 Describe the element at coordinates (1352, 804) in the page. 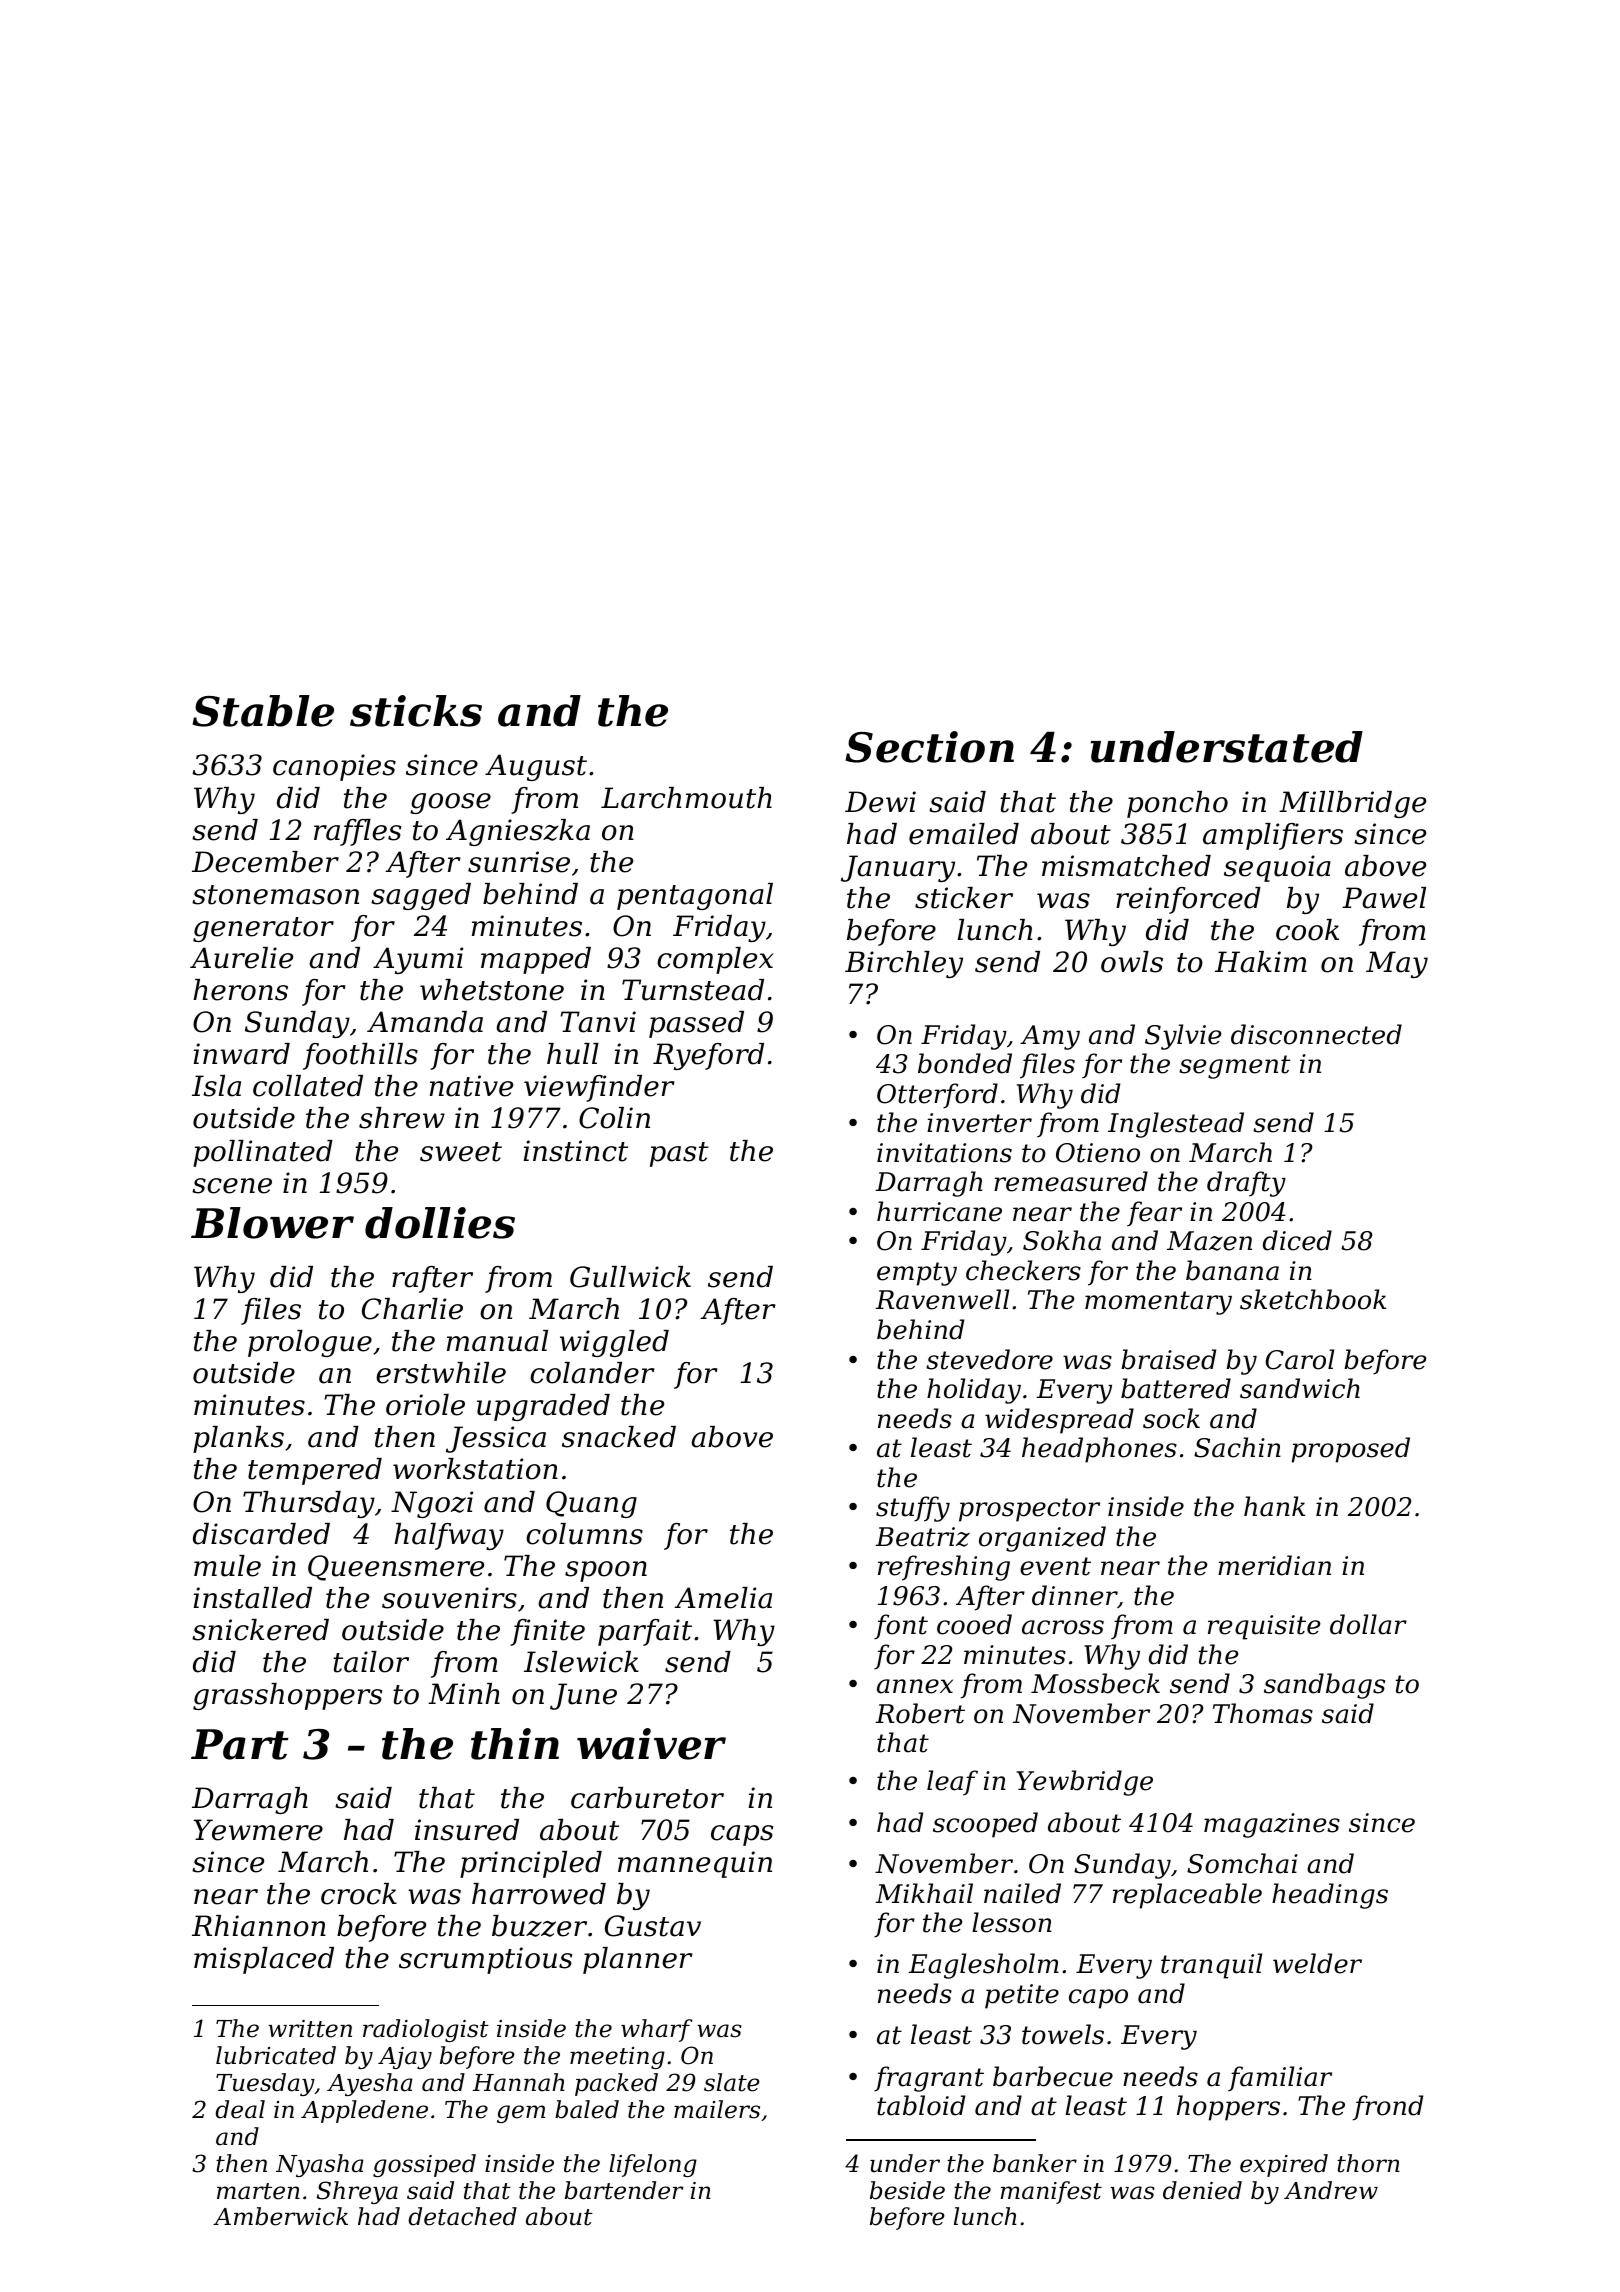

I see `Millbridge` at that location.
